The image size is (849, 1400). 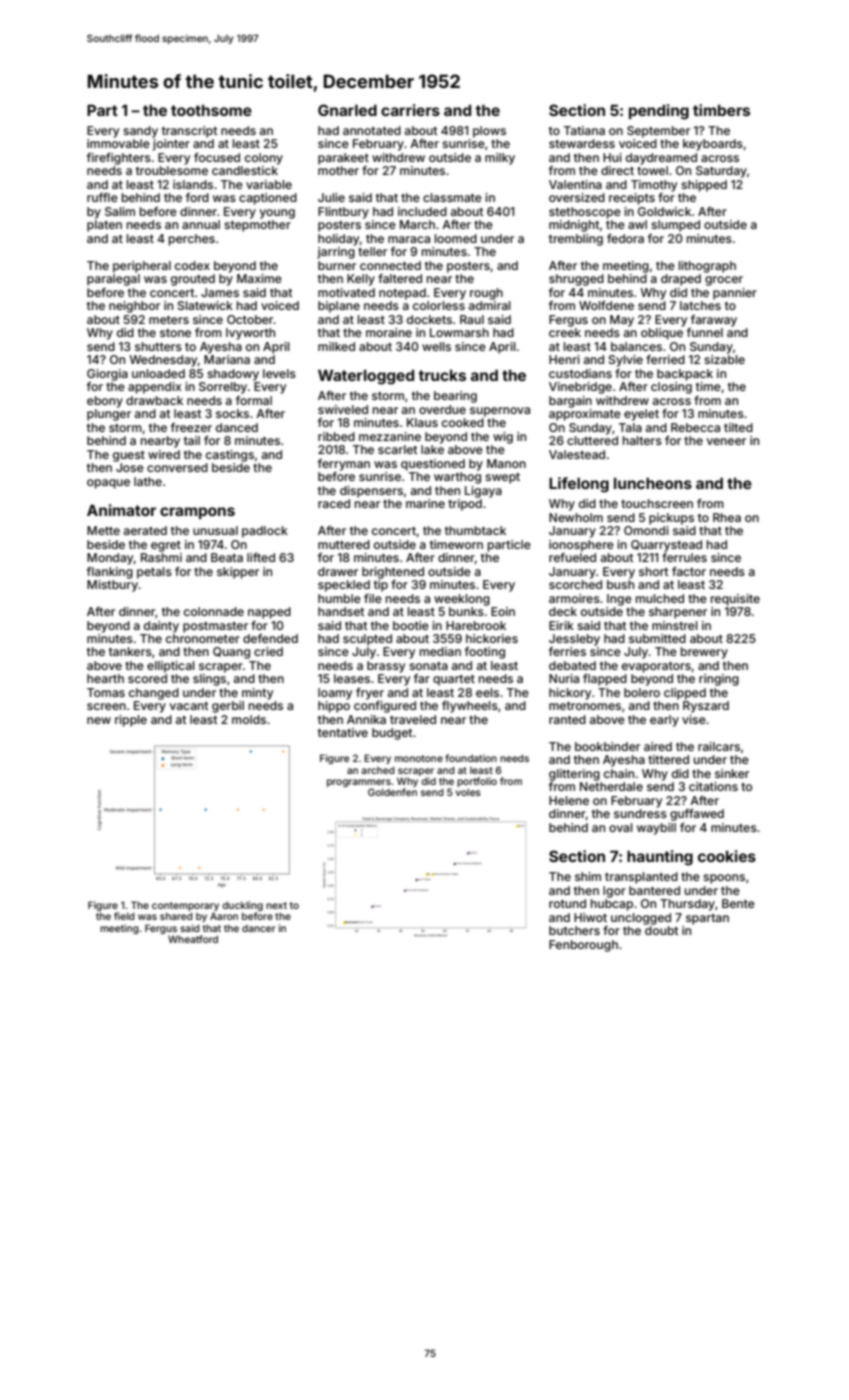 What do you see at coordinates (367, 640) in the image?
I see `sculpted` at bounding box center [367, 640].
